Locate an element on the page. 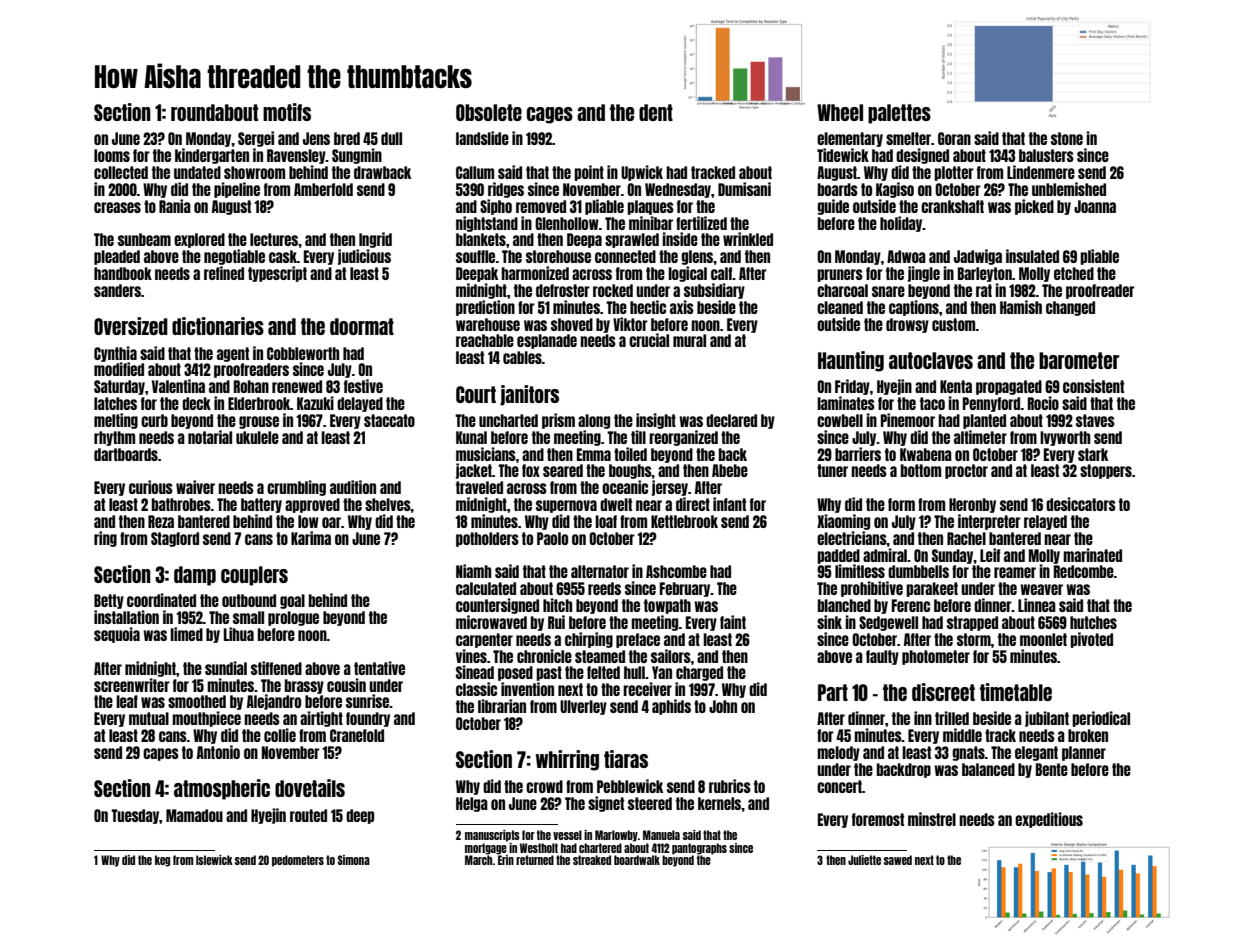  esplanade is located at coordinates (547, 341).
